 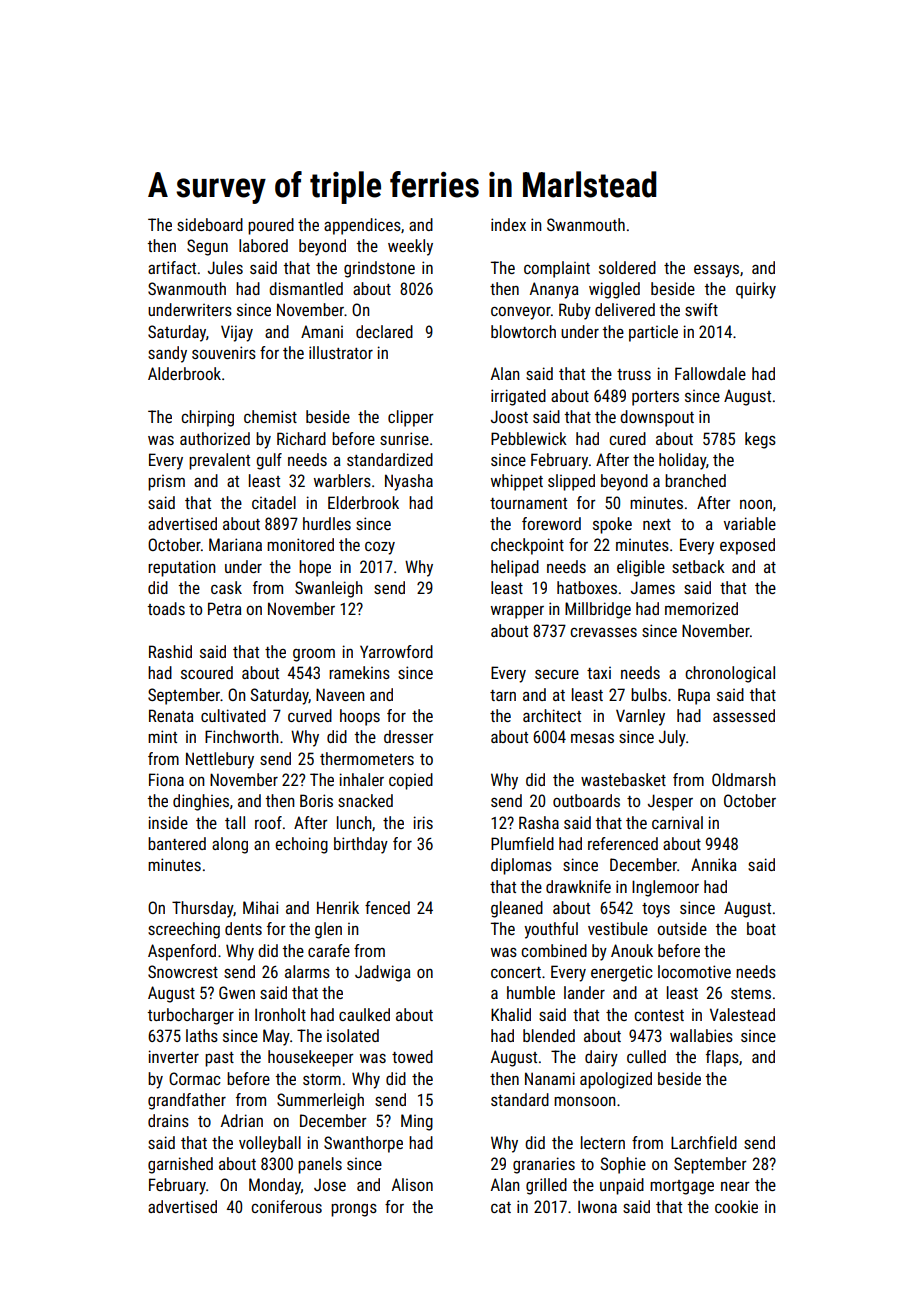 What do you see at coordinates (529, 438) in the screenshot?
I see `Pebblewick` at bounding box center [529, 438].
